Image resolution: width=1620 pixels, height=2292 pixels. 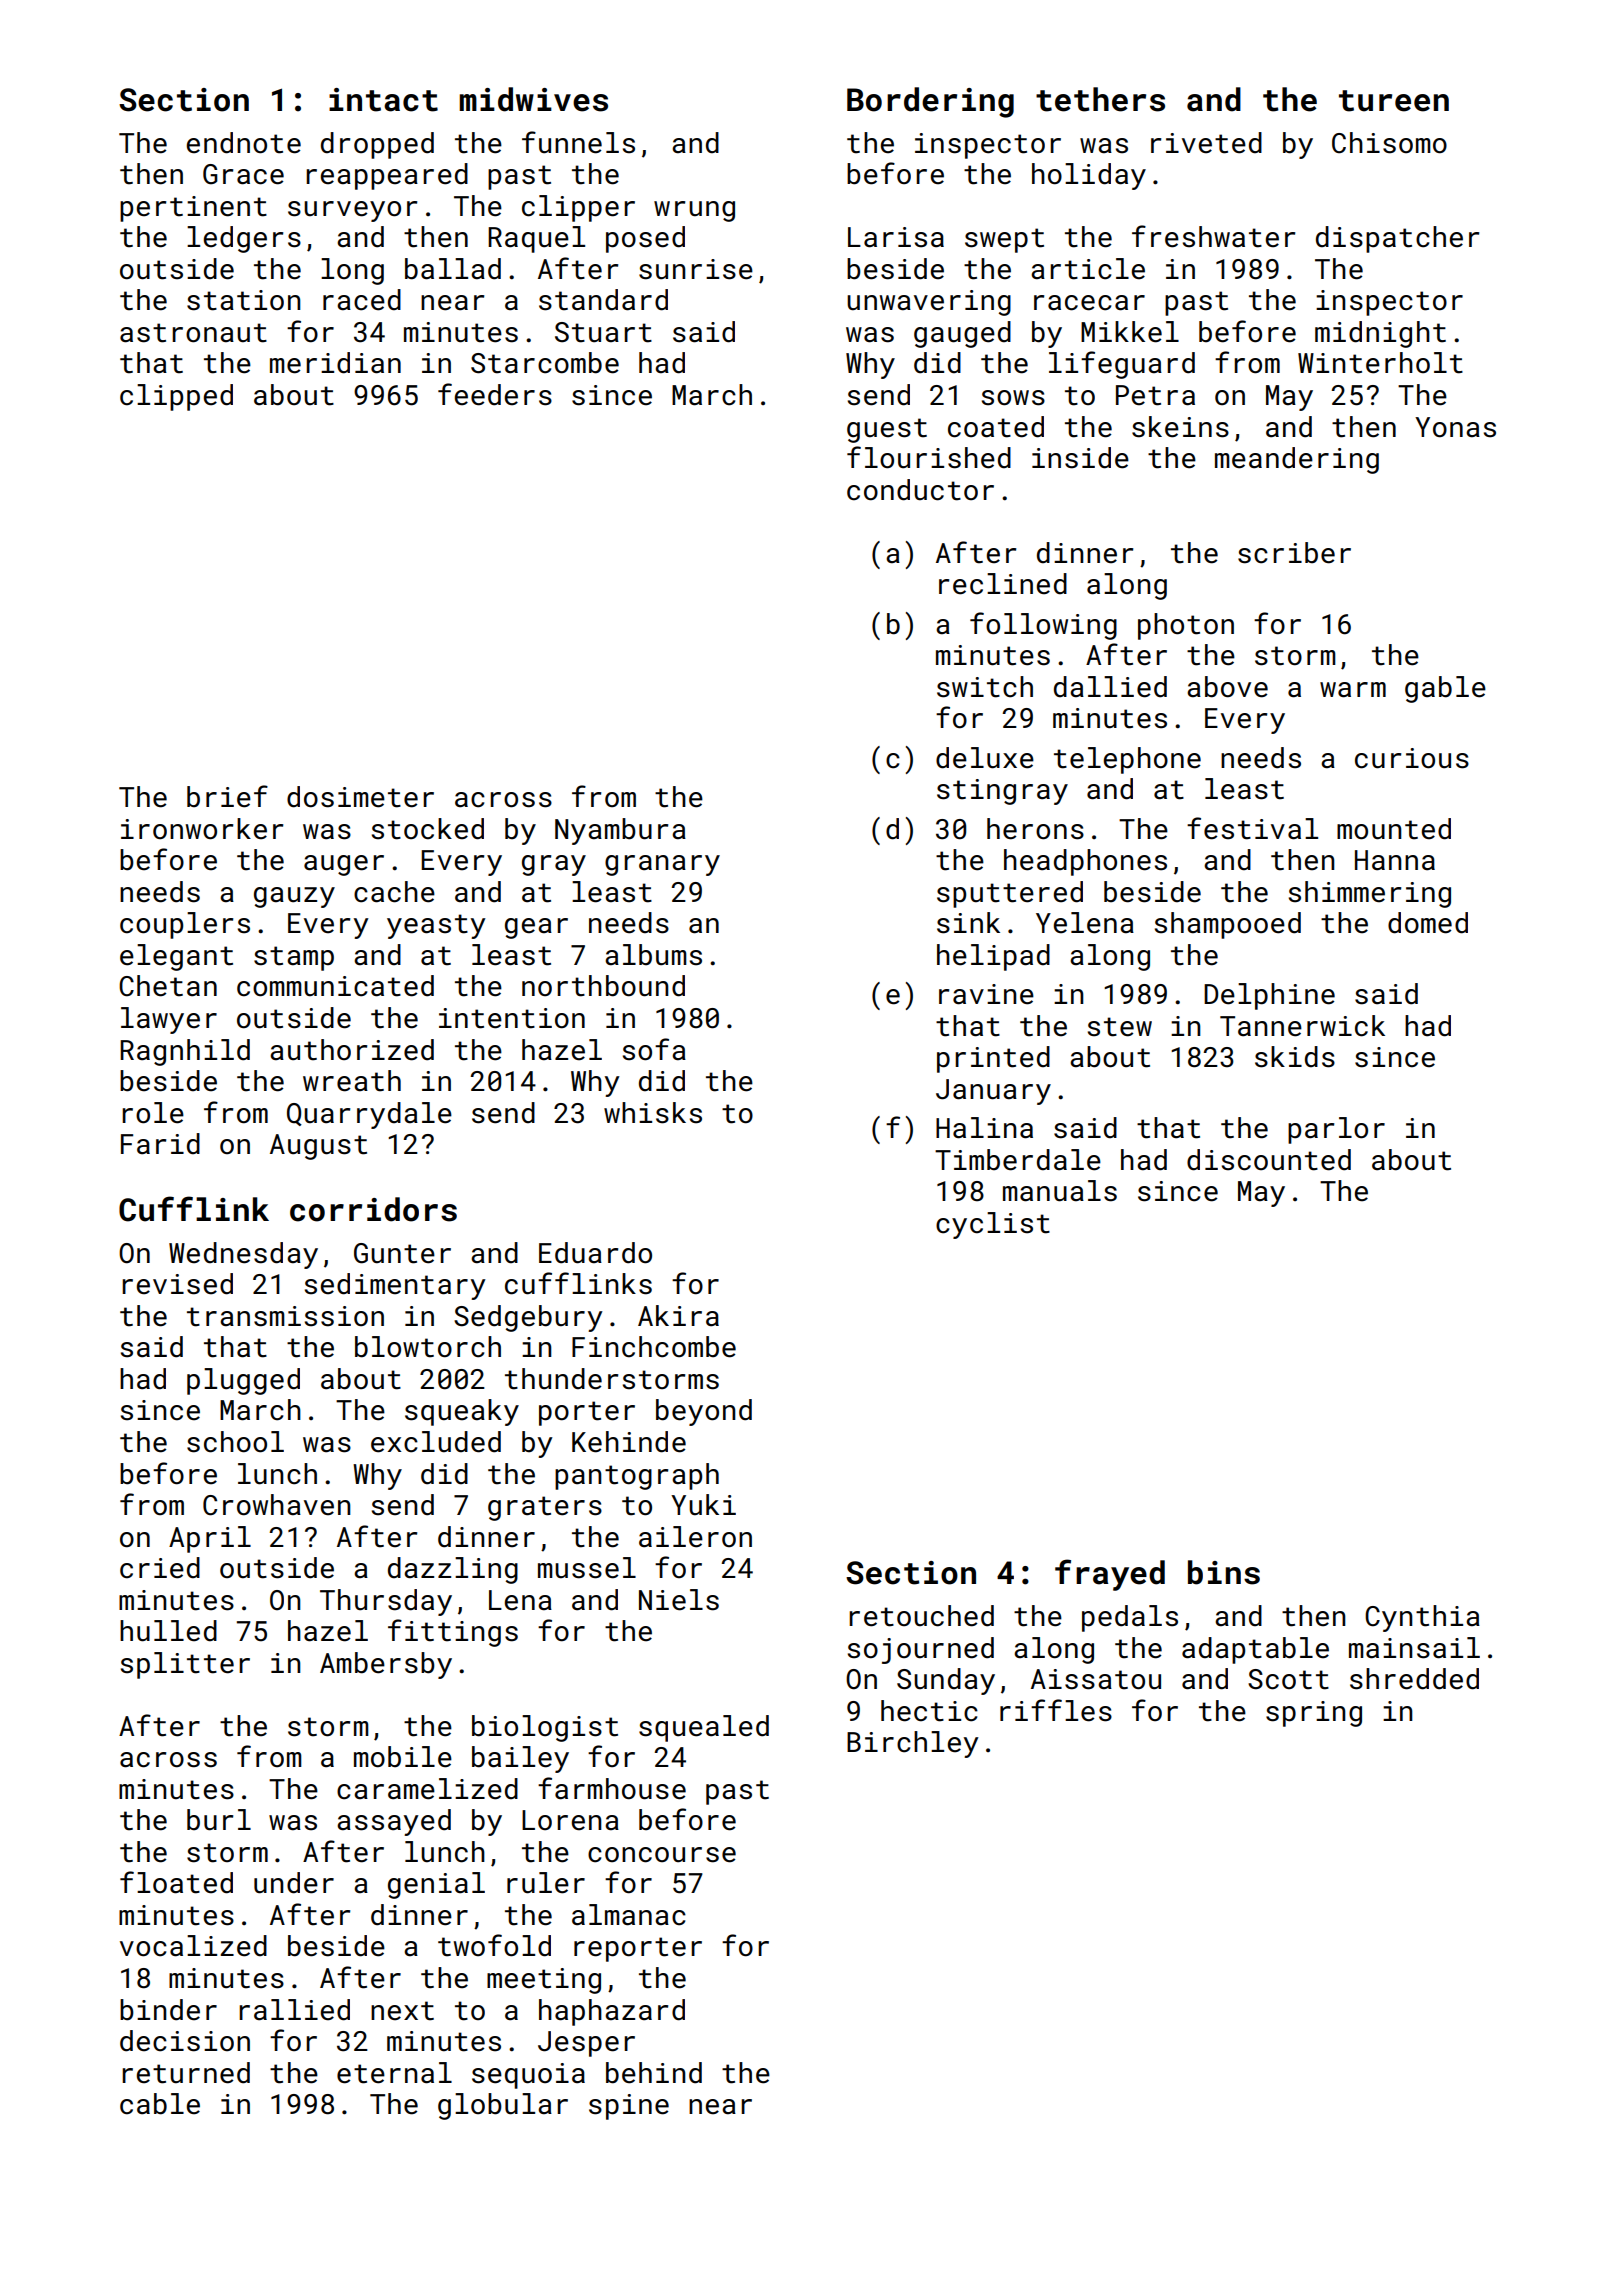 What do you see at coordinates (528, 2076) in the page?
I see `sequoia` at bounding box center [528, 2076].
